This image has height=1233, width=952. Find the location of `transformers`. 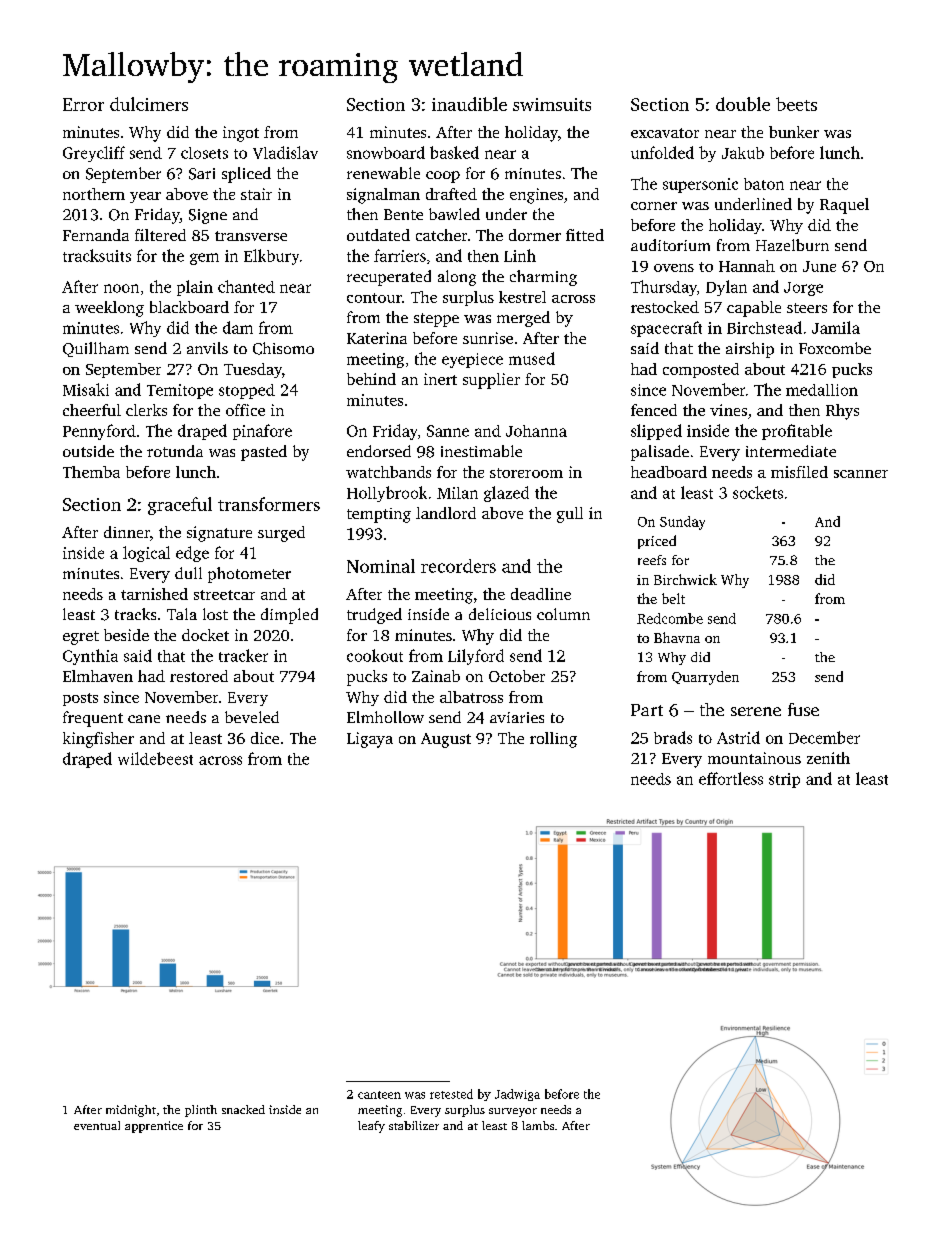

transformers is located at coordinates (269, 504).
